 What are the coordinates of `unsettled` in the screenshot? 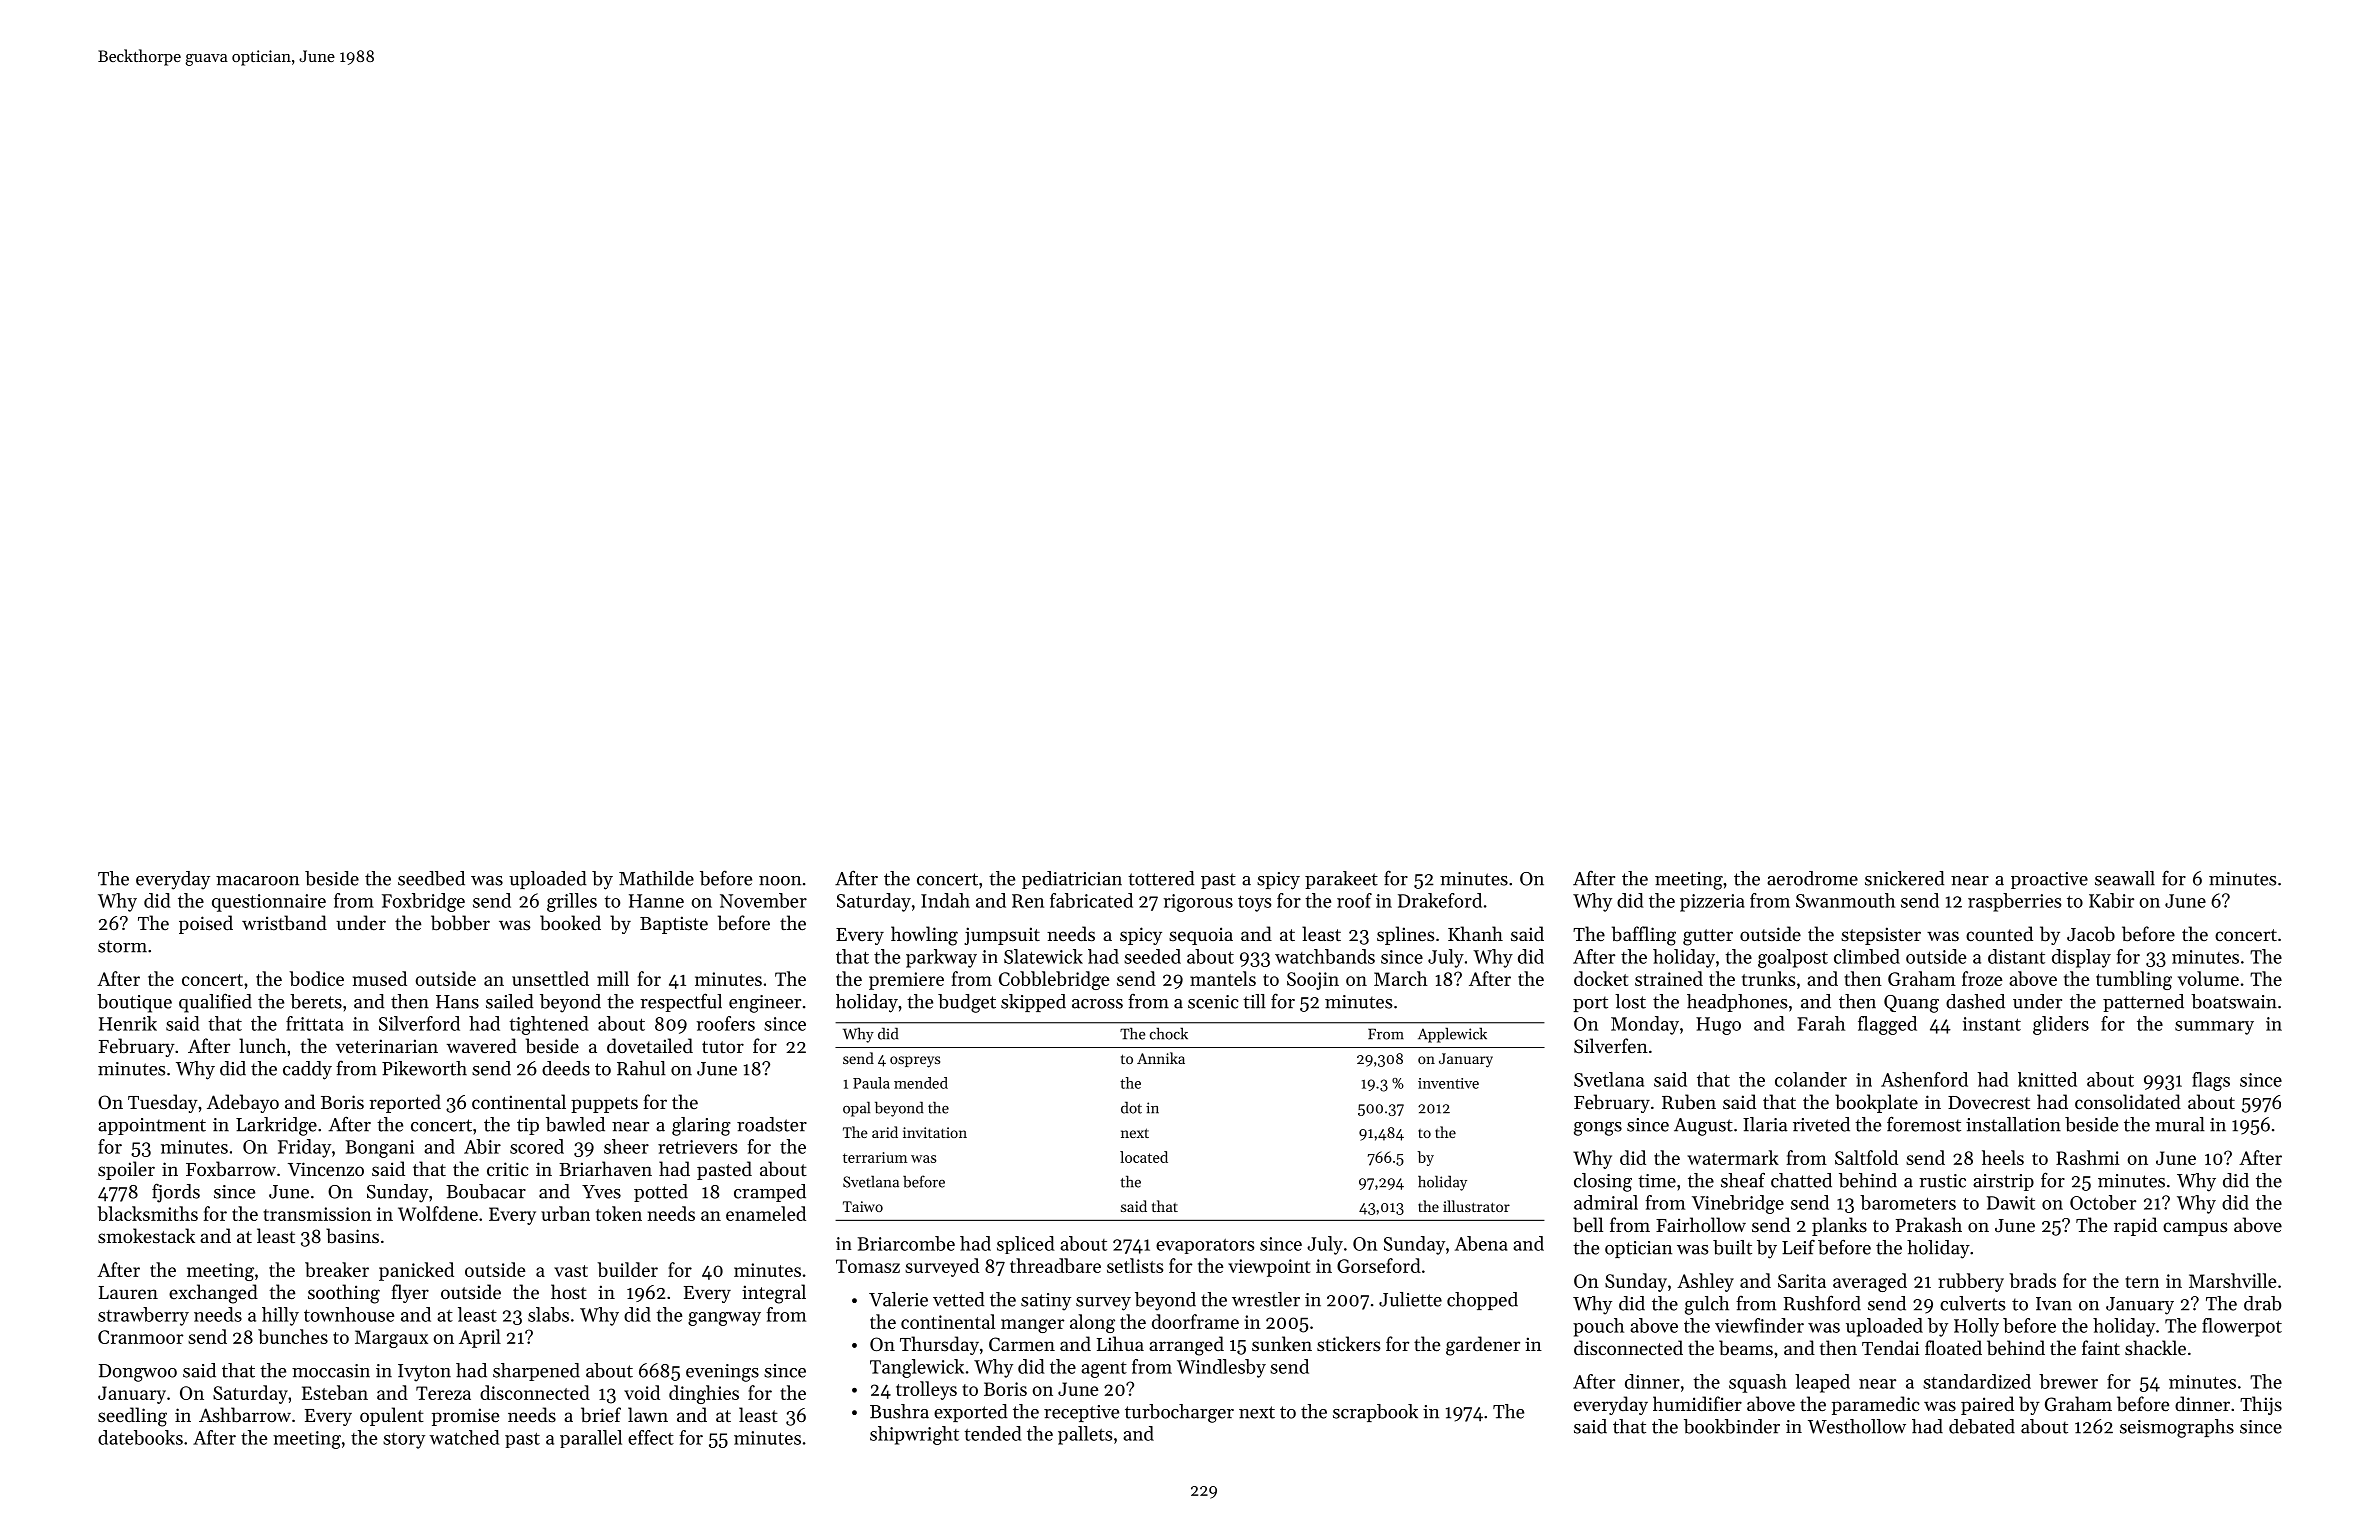 It's located at (550, 978).
